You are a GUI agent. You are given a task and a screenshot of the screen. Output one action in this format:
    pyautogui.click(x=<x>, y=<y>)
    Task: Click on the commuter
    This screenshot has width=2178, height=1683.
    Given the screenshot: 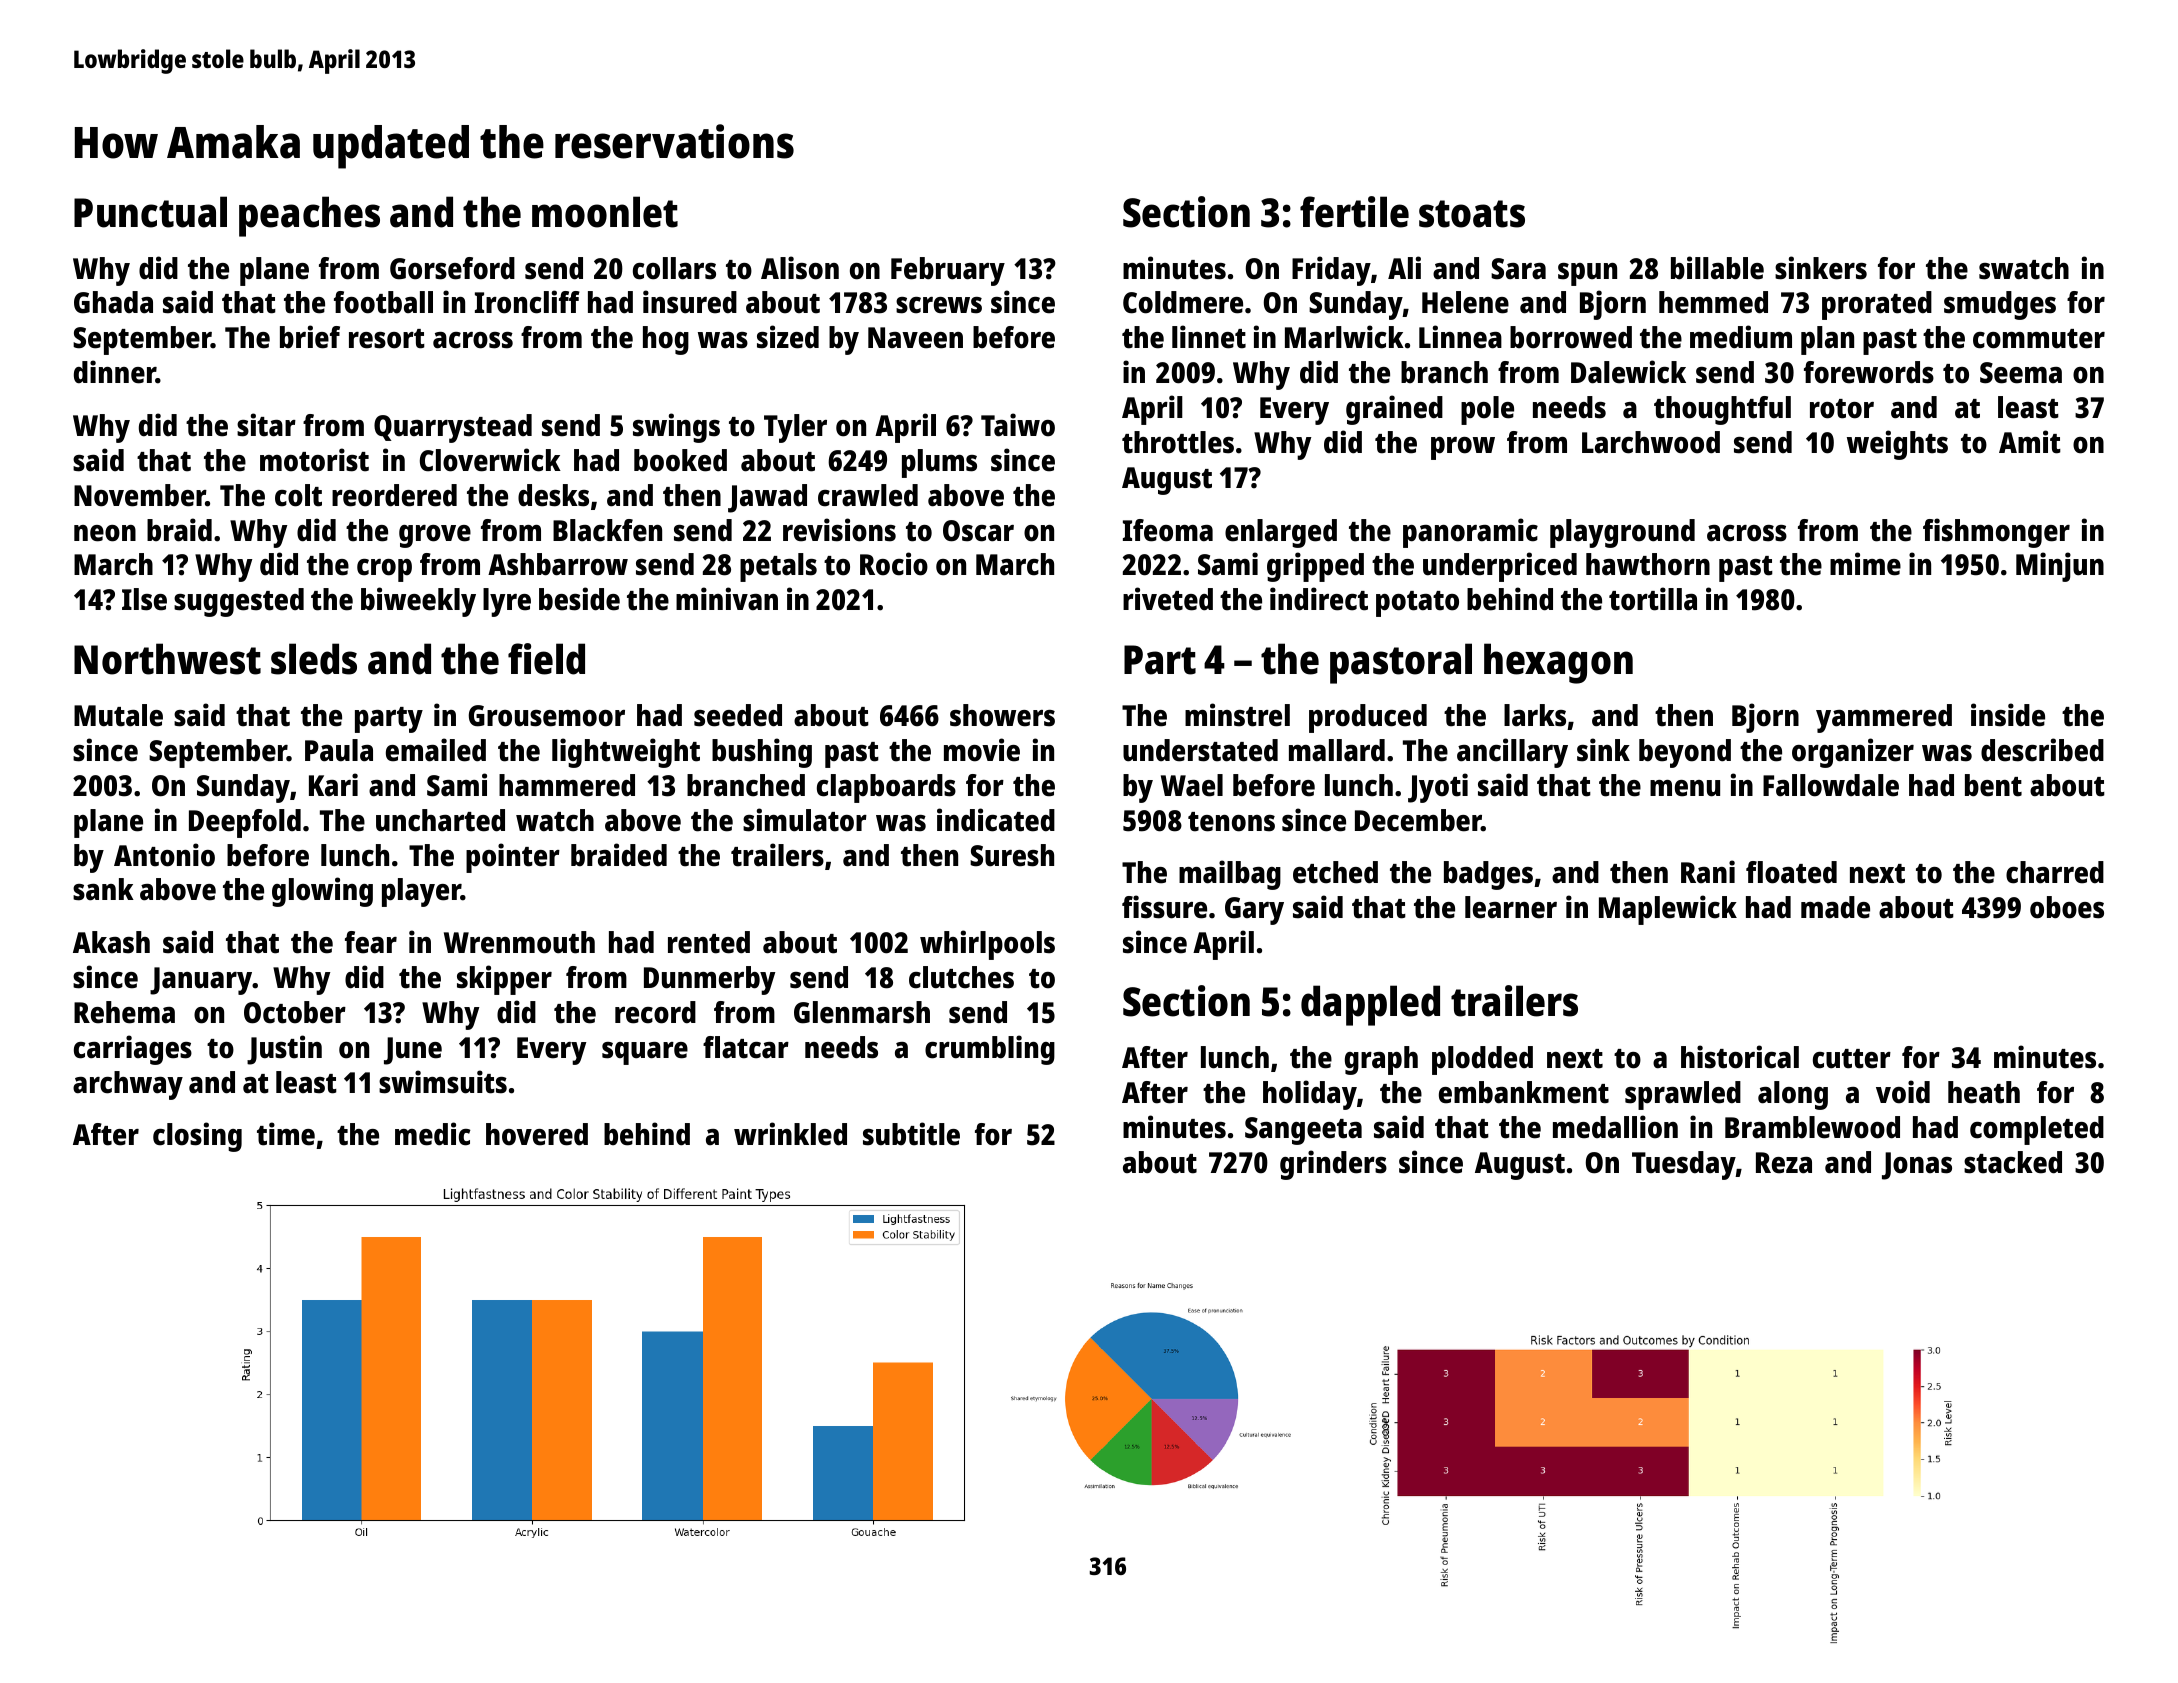 What is the action you would take?
    pyautogui.click(x=2039, y=339)
